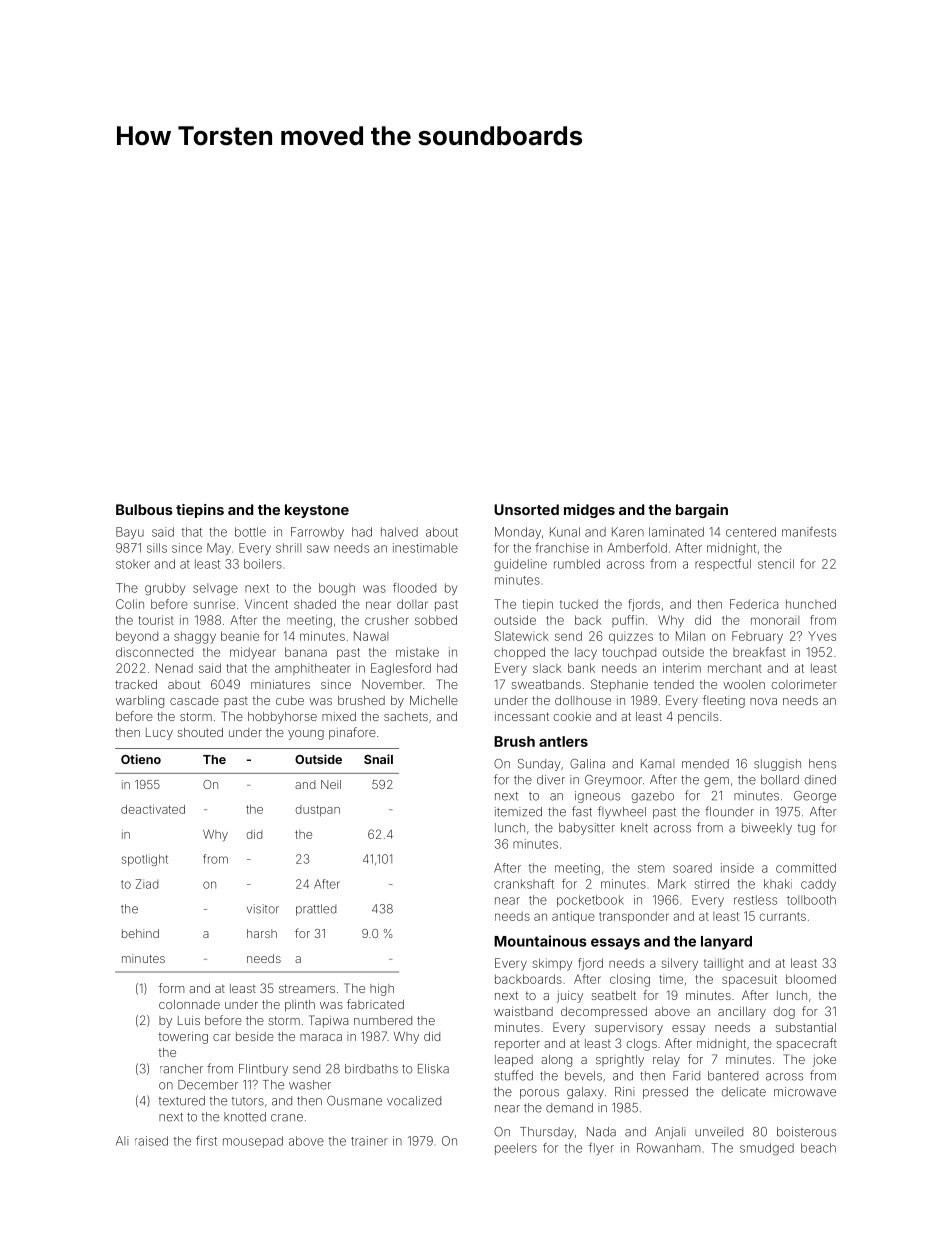 This screenshot has width=952, height=1233. Describe the element at coordinates (436, 620) in the screenshot. I see `sobbed` at that location.
